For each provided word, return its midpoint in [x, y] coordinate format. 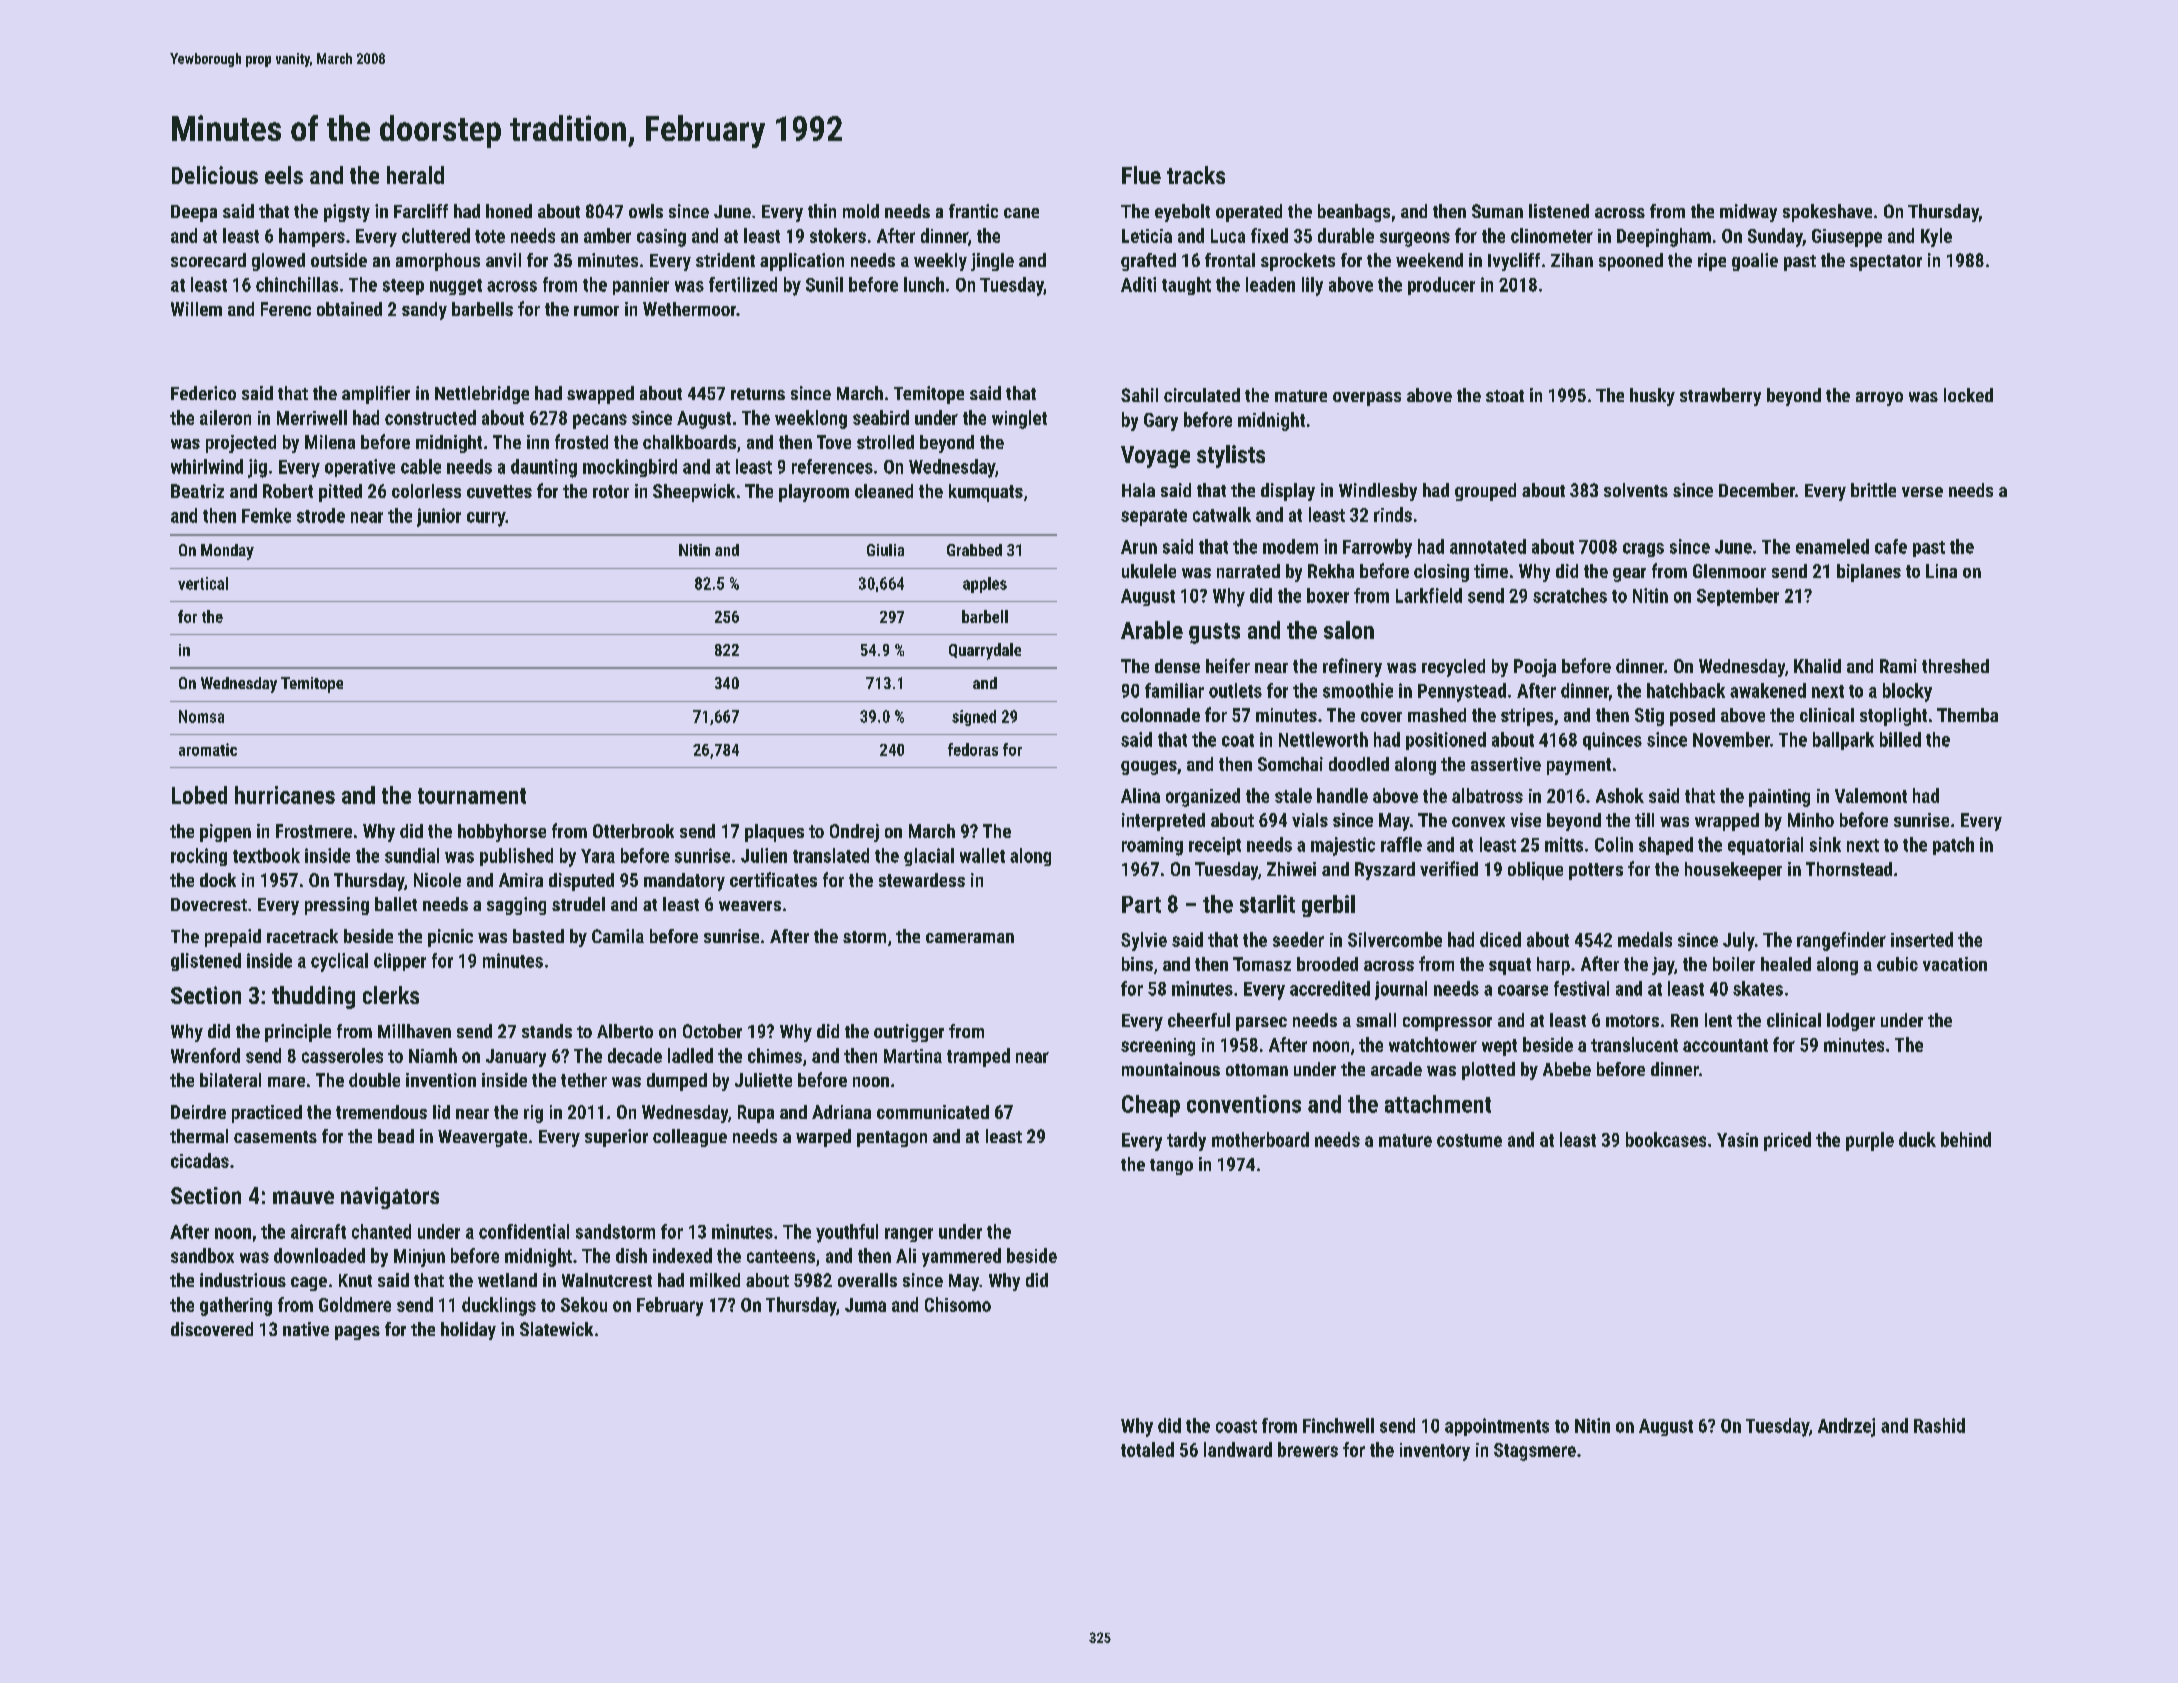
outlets [1235, 690]
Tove [834, 442]
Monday [227, 552]
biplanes [1869, 573]
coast [1236, 1426]
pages [357, 1333]
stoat [1505, 396]
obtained [349, 309]
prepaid [233, 938]
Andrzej [1846, 1427]
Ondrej [854, 833]
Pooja [1535, 668]
